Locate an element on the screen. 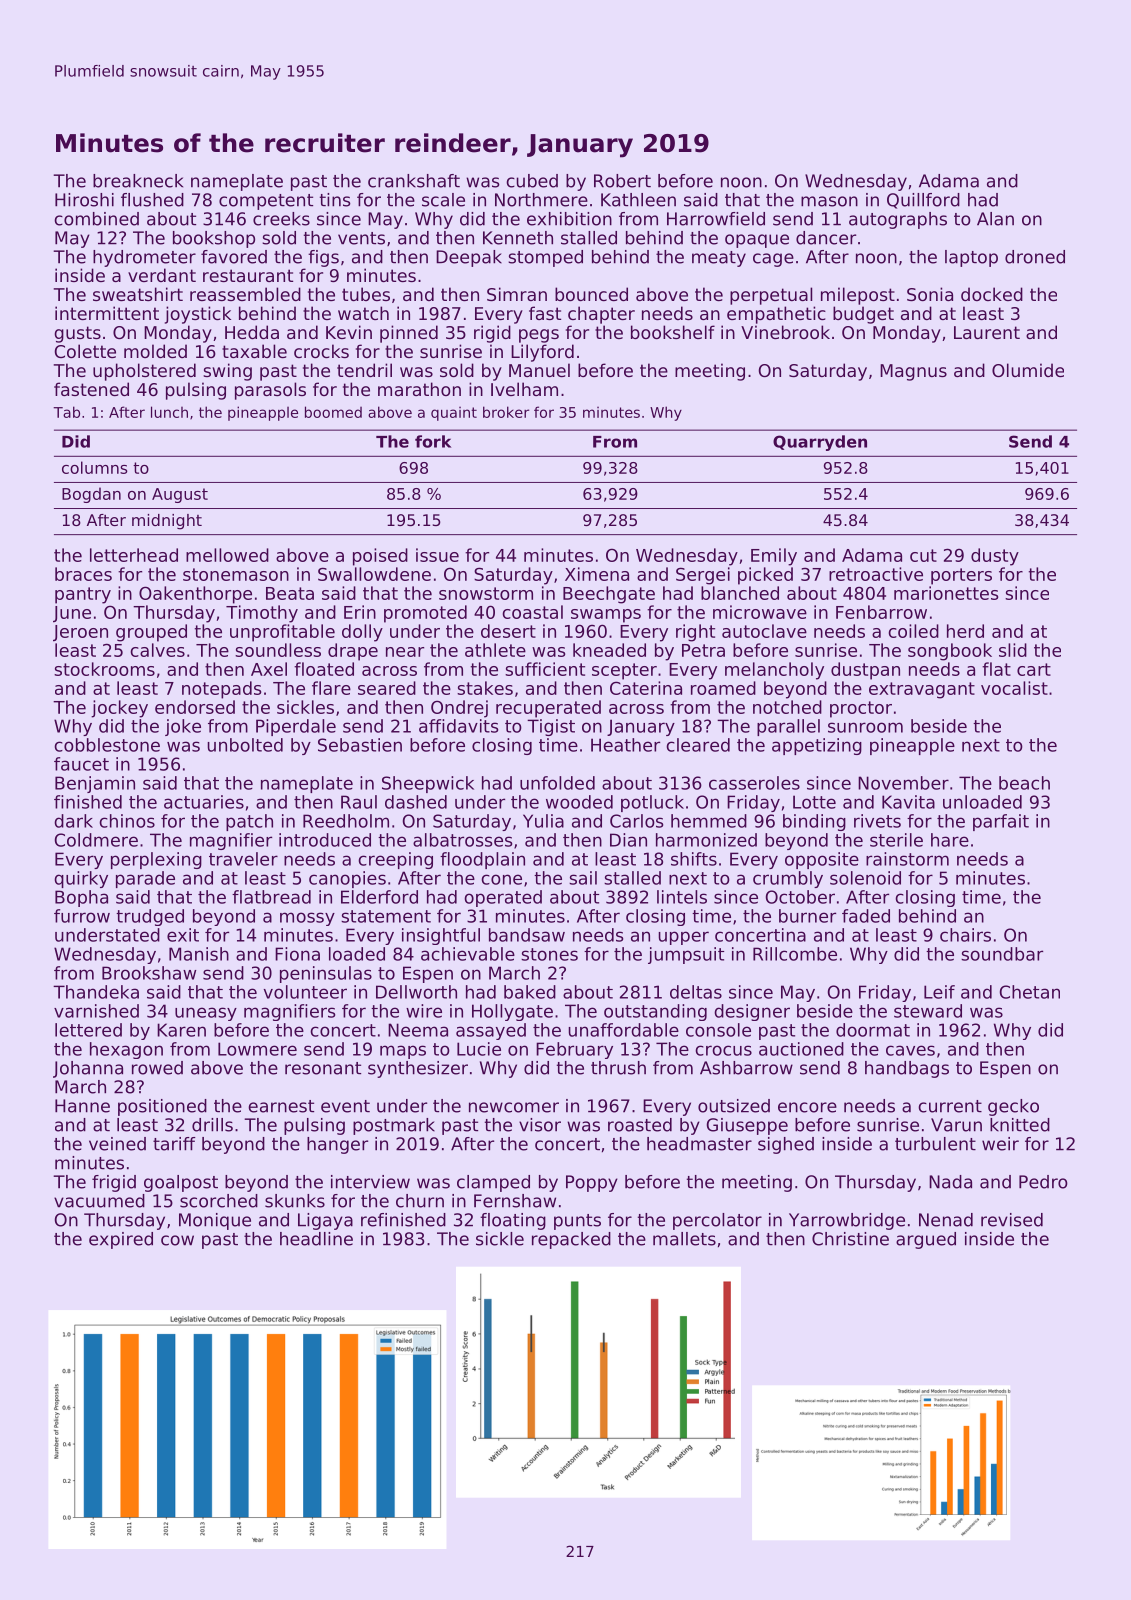 The height and width of the screenshot is (1600, 1131). crankshaft is located at coordinates (414, 181).
